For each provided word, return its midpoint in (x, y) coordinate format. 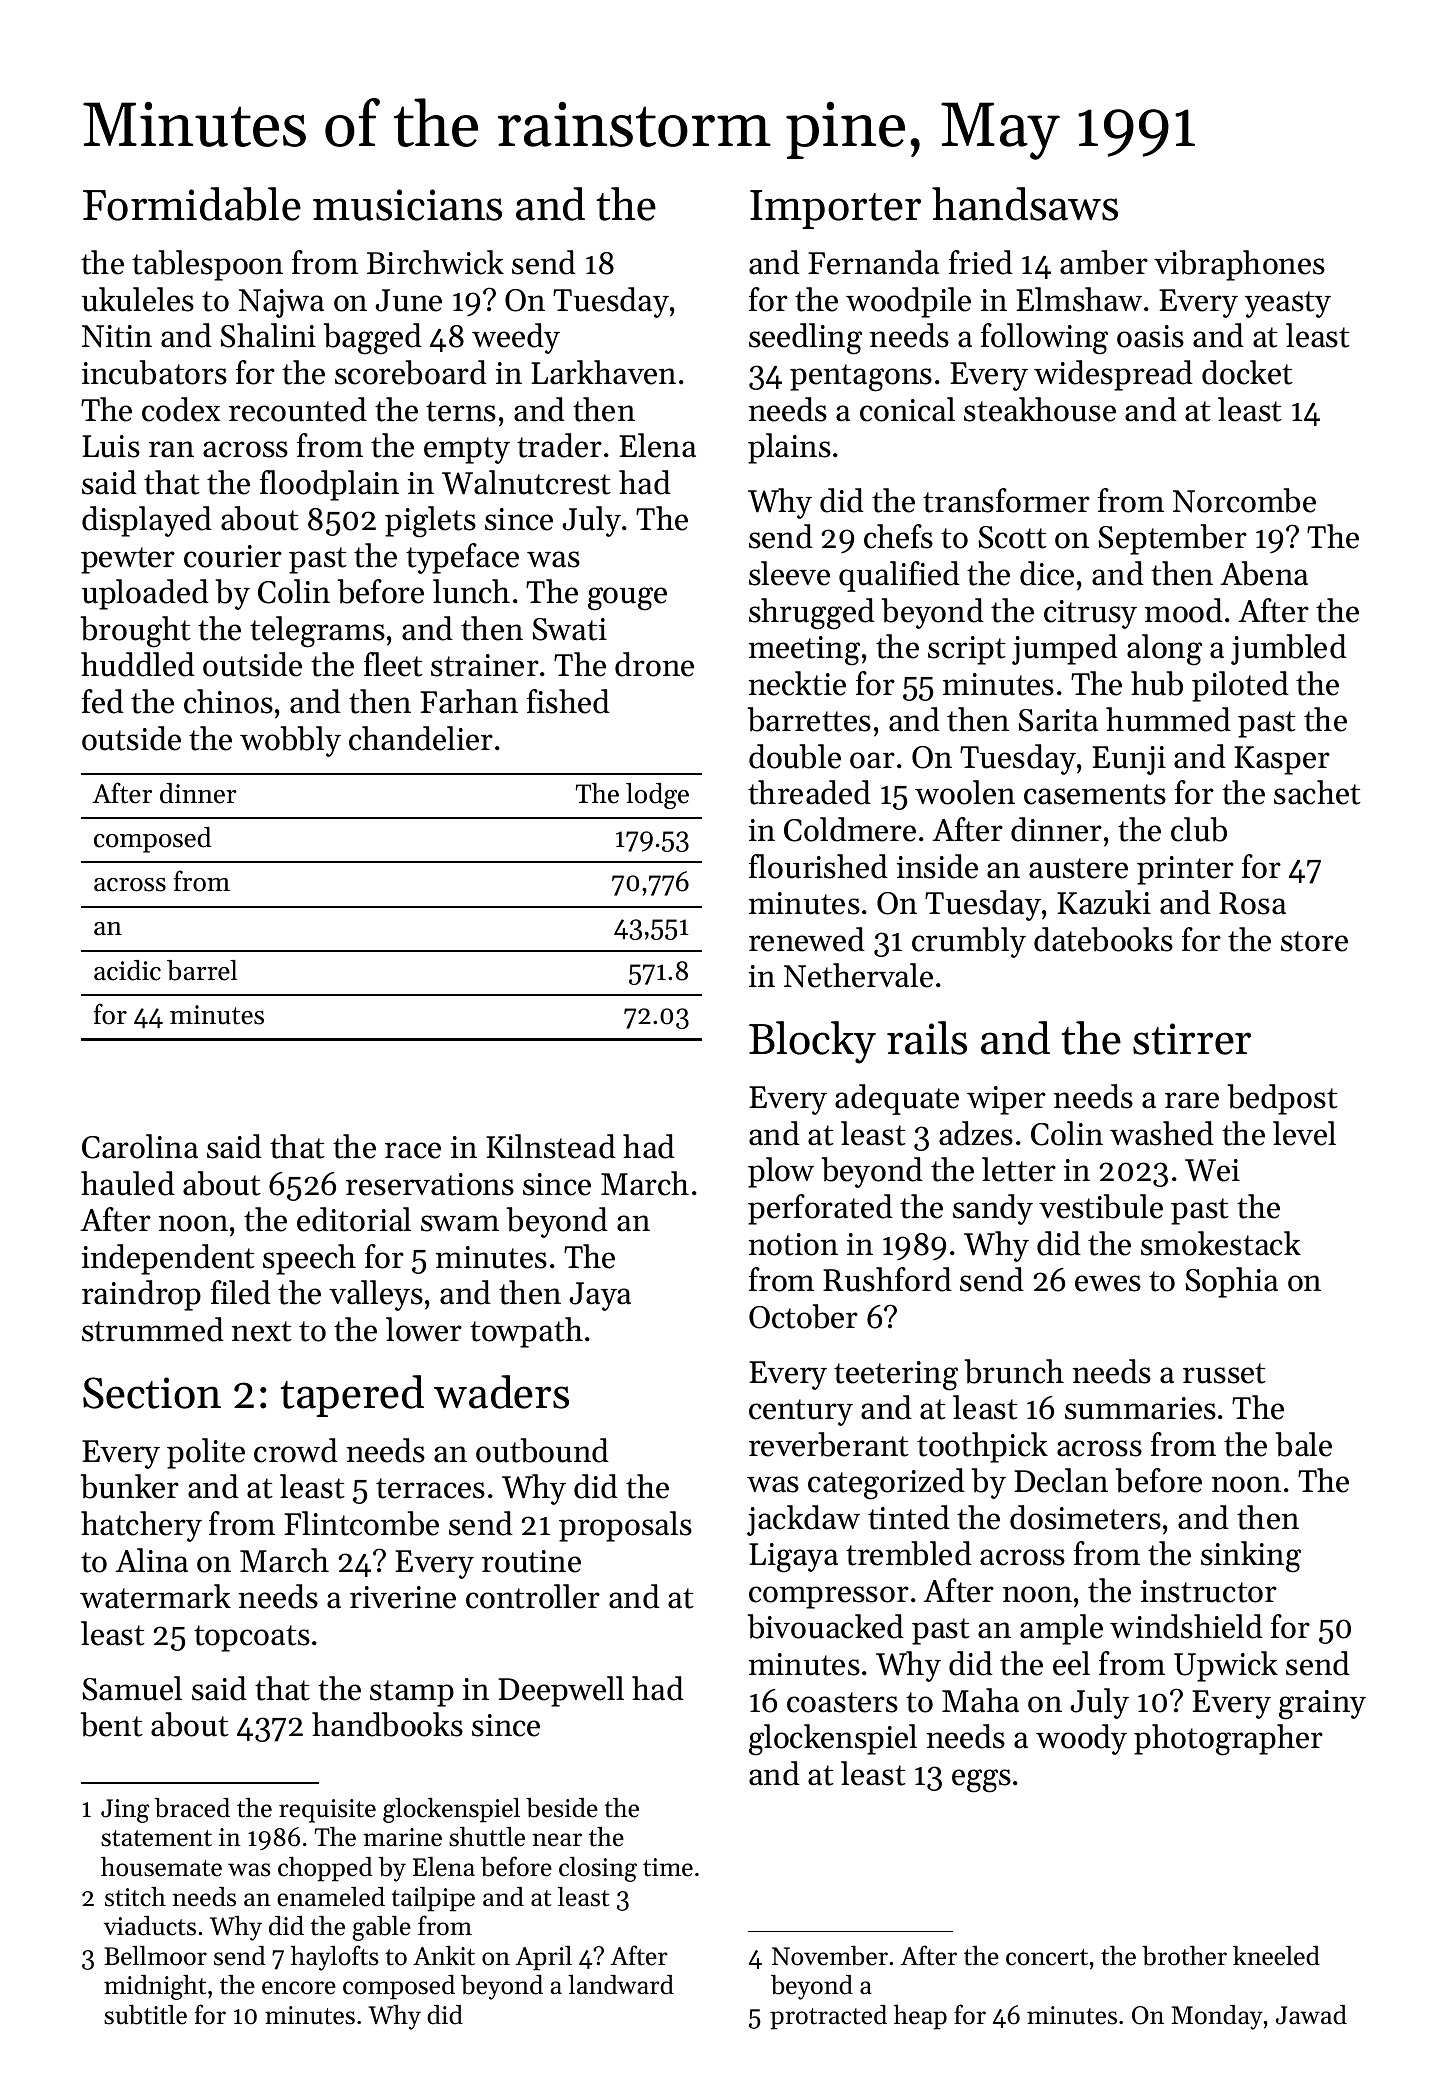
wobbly (290, 741)
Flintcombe (361, 1523)
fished (568, 701)
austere (1078, 868)
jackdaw (803, 1520)
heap (920, 2017)
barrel (202, 970)
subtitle (145, 2015)
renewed (807, 939)
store (1314, 941)
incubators (154, 372)
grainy (1322, 1705)
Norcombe (1244, 500)
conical (907, 409)
